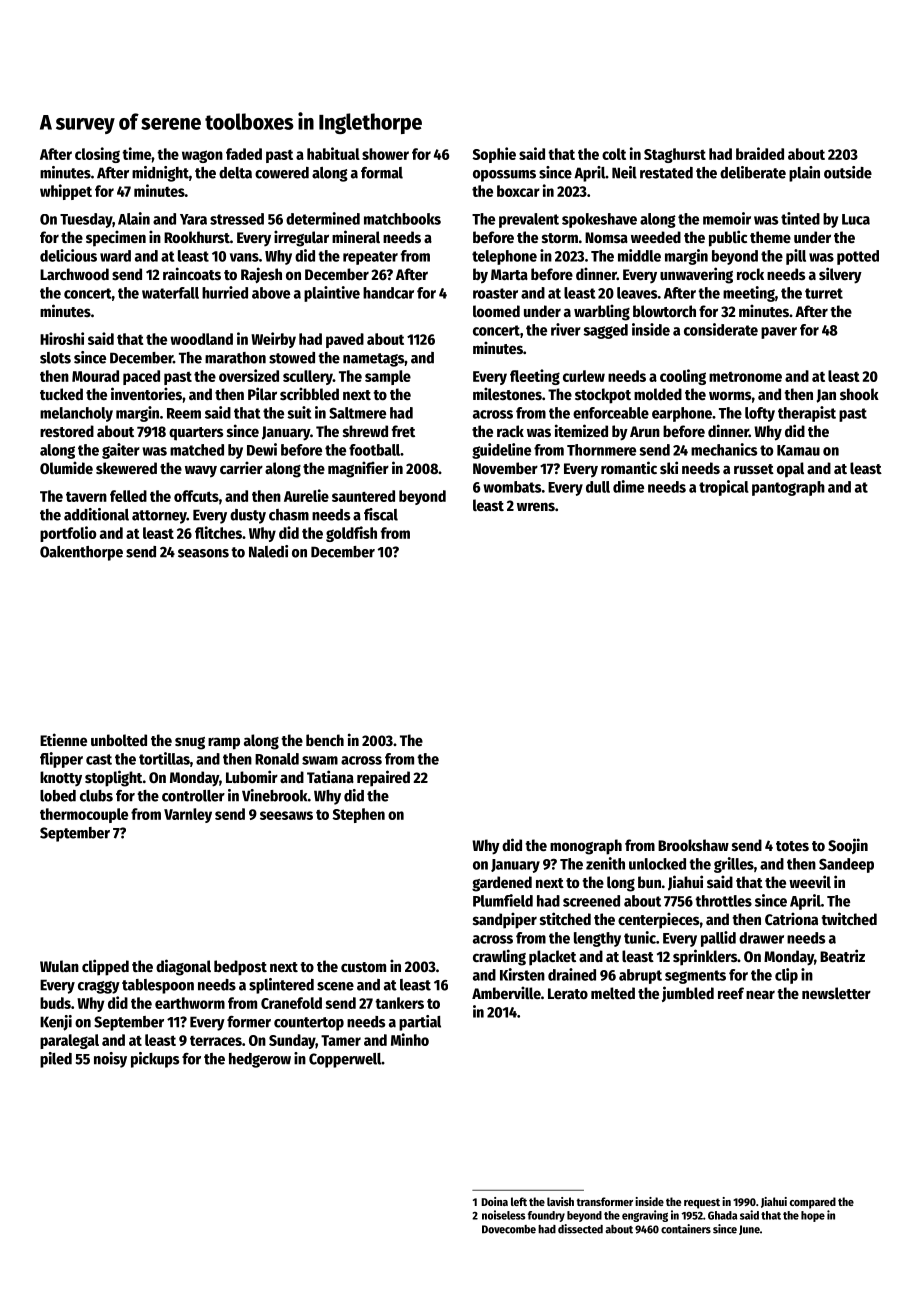 This document has height=1308, width=924. I want to click on delicious, so click(68, 255).
